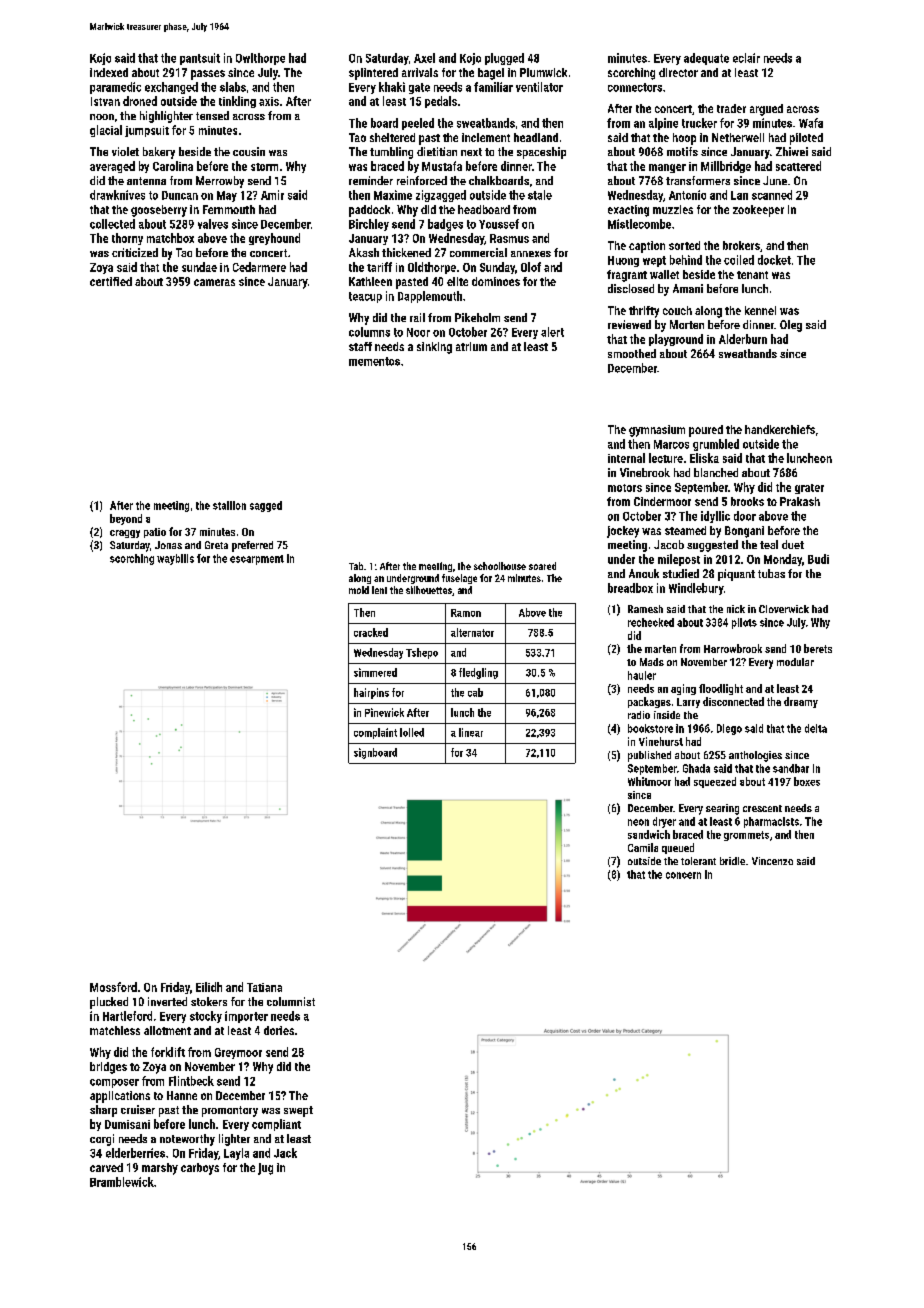  Describe the element at coordinates (111, 281) in the document. I see `certified` at that location.
